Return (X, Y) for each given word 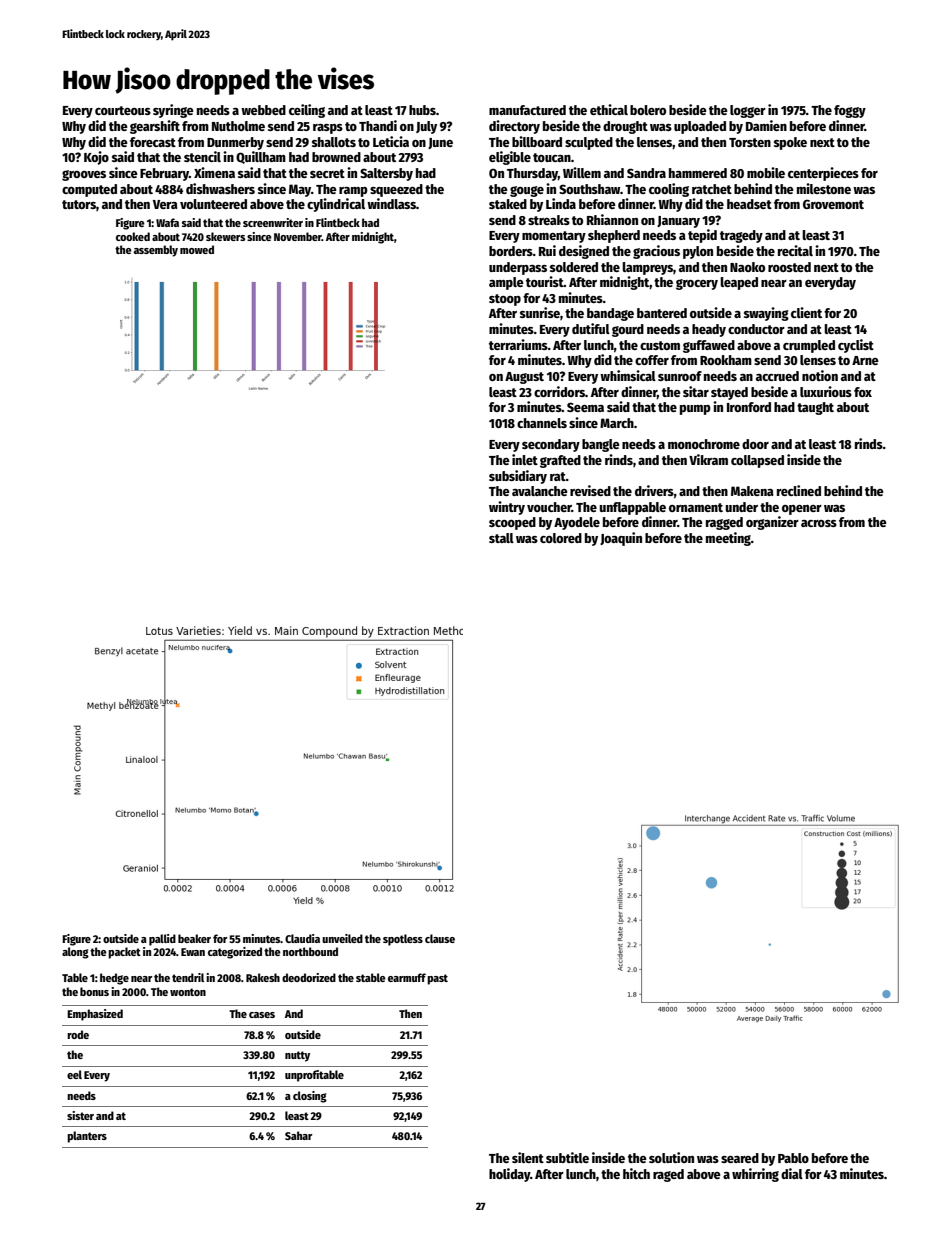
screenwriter (273, 222)
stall (501, 538)
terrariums (518, 344)
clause (440, 938)
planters (87, 1137)
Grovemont (833, 204)
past (437, 979)
